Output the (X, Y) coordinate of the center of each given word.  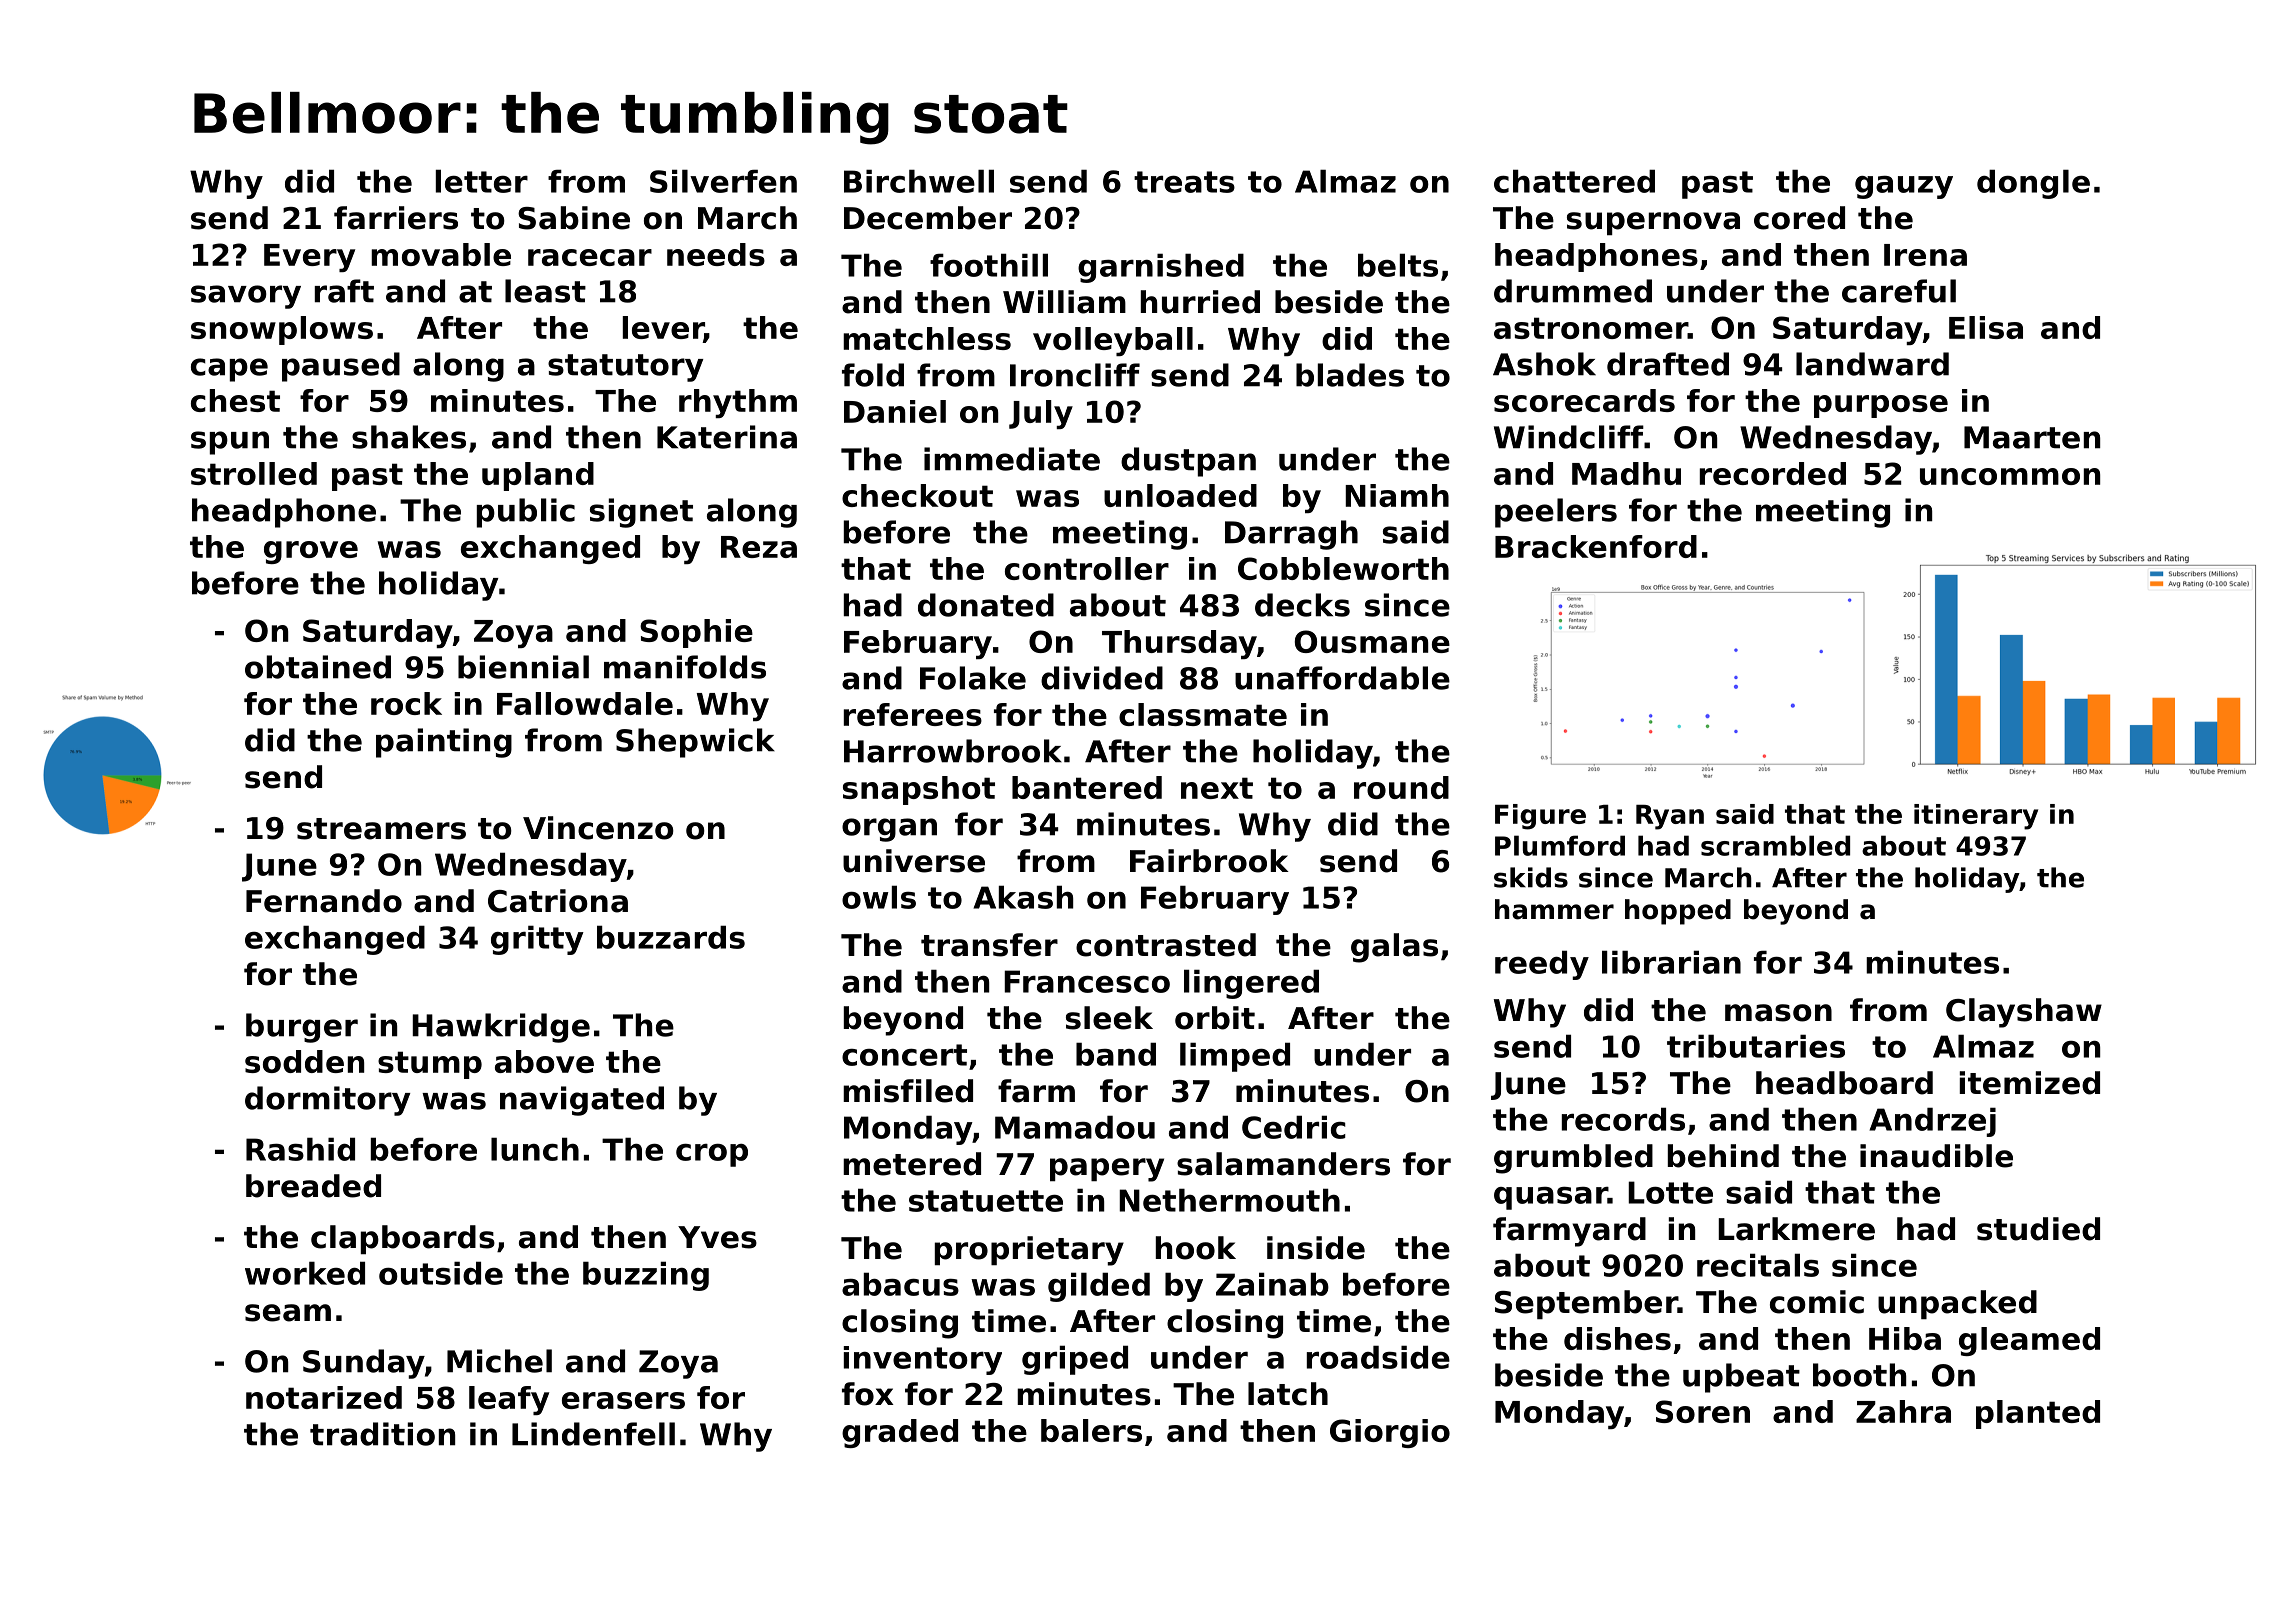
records (1623, 1119)
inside (1316, 1248)
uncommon (2010, 476)
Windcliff (1569, 437)
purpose (1881, 406)
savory (246, 297)
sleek (1109, 1018)
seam (288, 1313)
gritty (537, 940)
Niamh (1397, 495)
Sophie (696, 633)
